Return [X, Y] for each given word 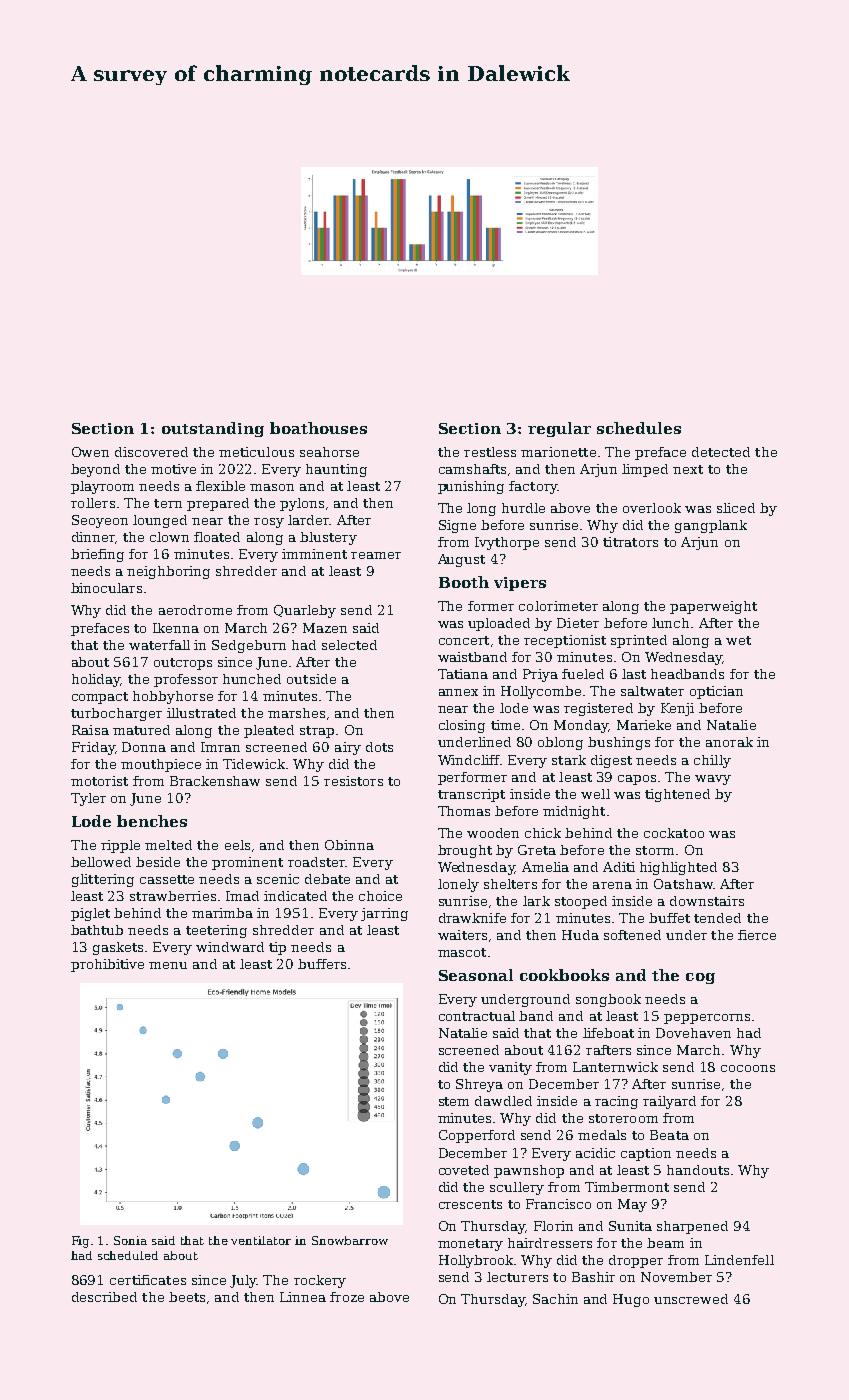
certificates [148, 1280]
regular [559, 429]
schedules [639, 428]
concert [464, 640]
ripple [120, 846]
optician [716, 692]
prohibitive [107, 965]
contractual [477, 1016]
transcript [471, 795]
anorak [729, 742]
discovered [151, 452]
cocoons [748, 1068]
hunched [252, 679]
